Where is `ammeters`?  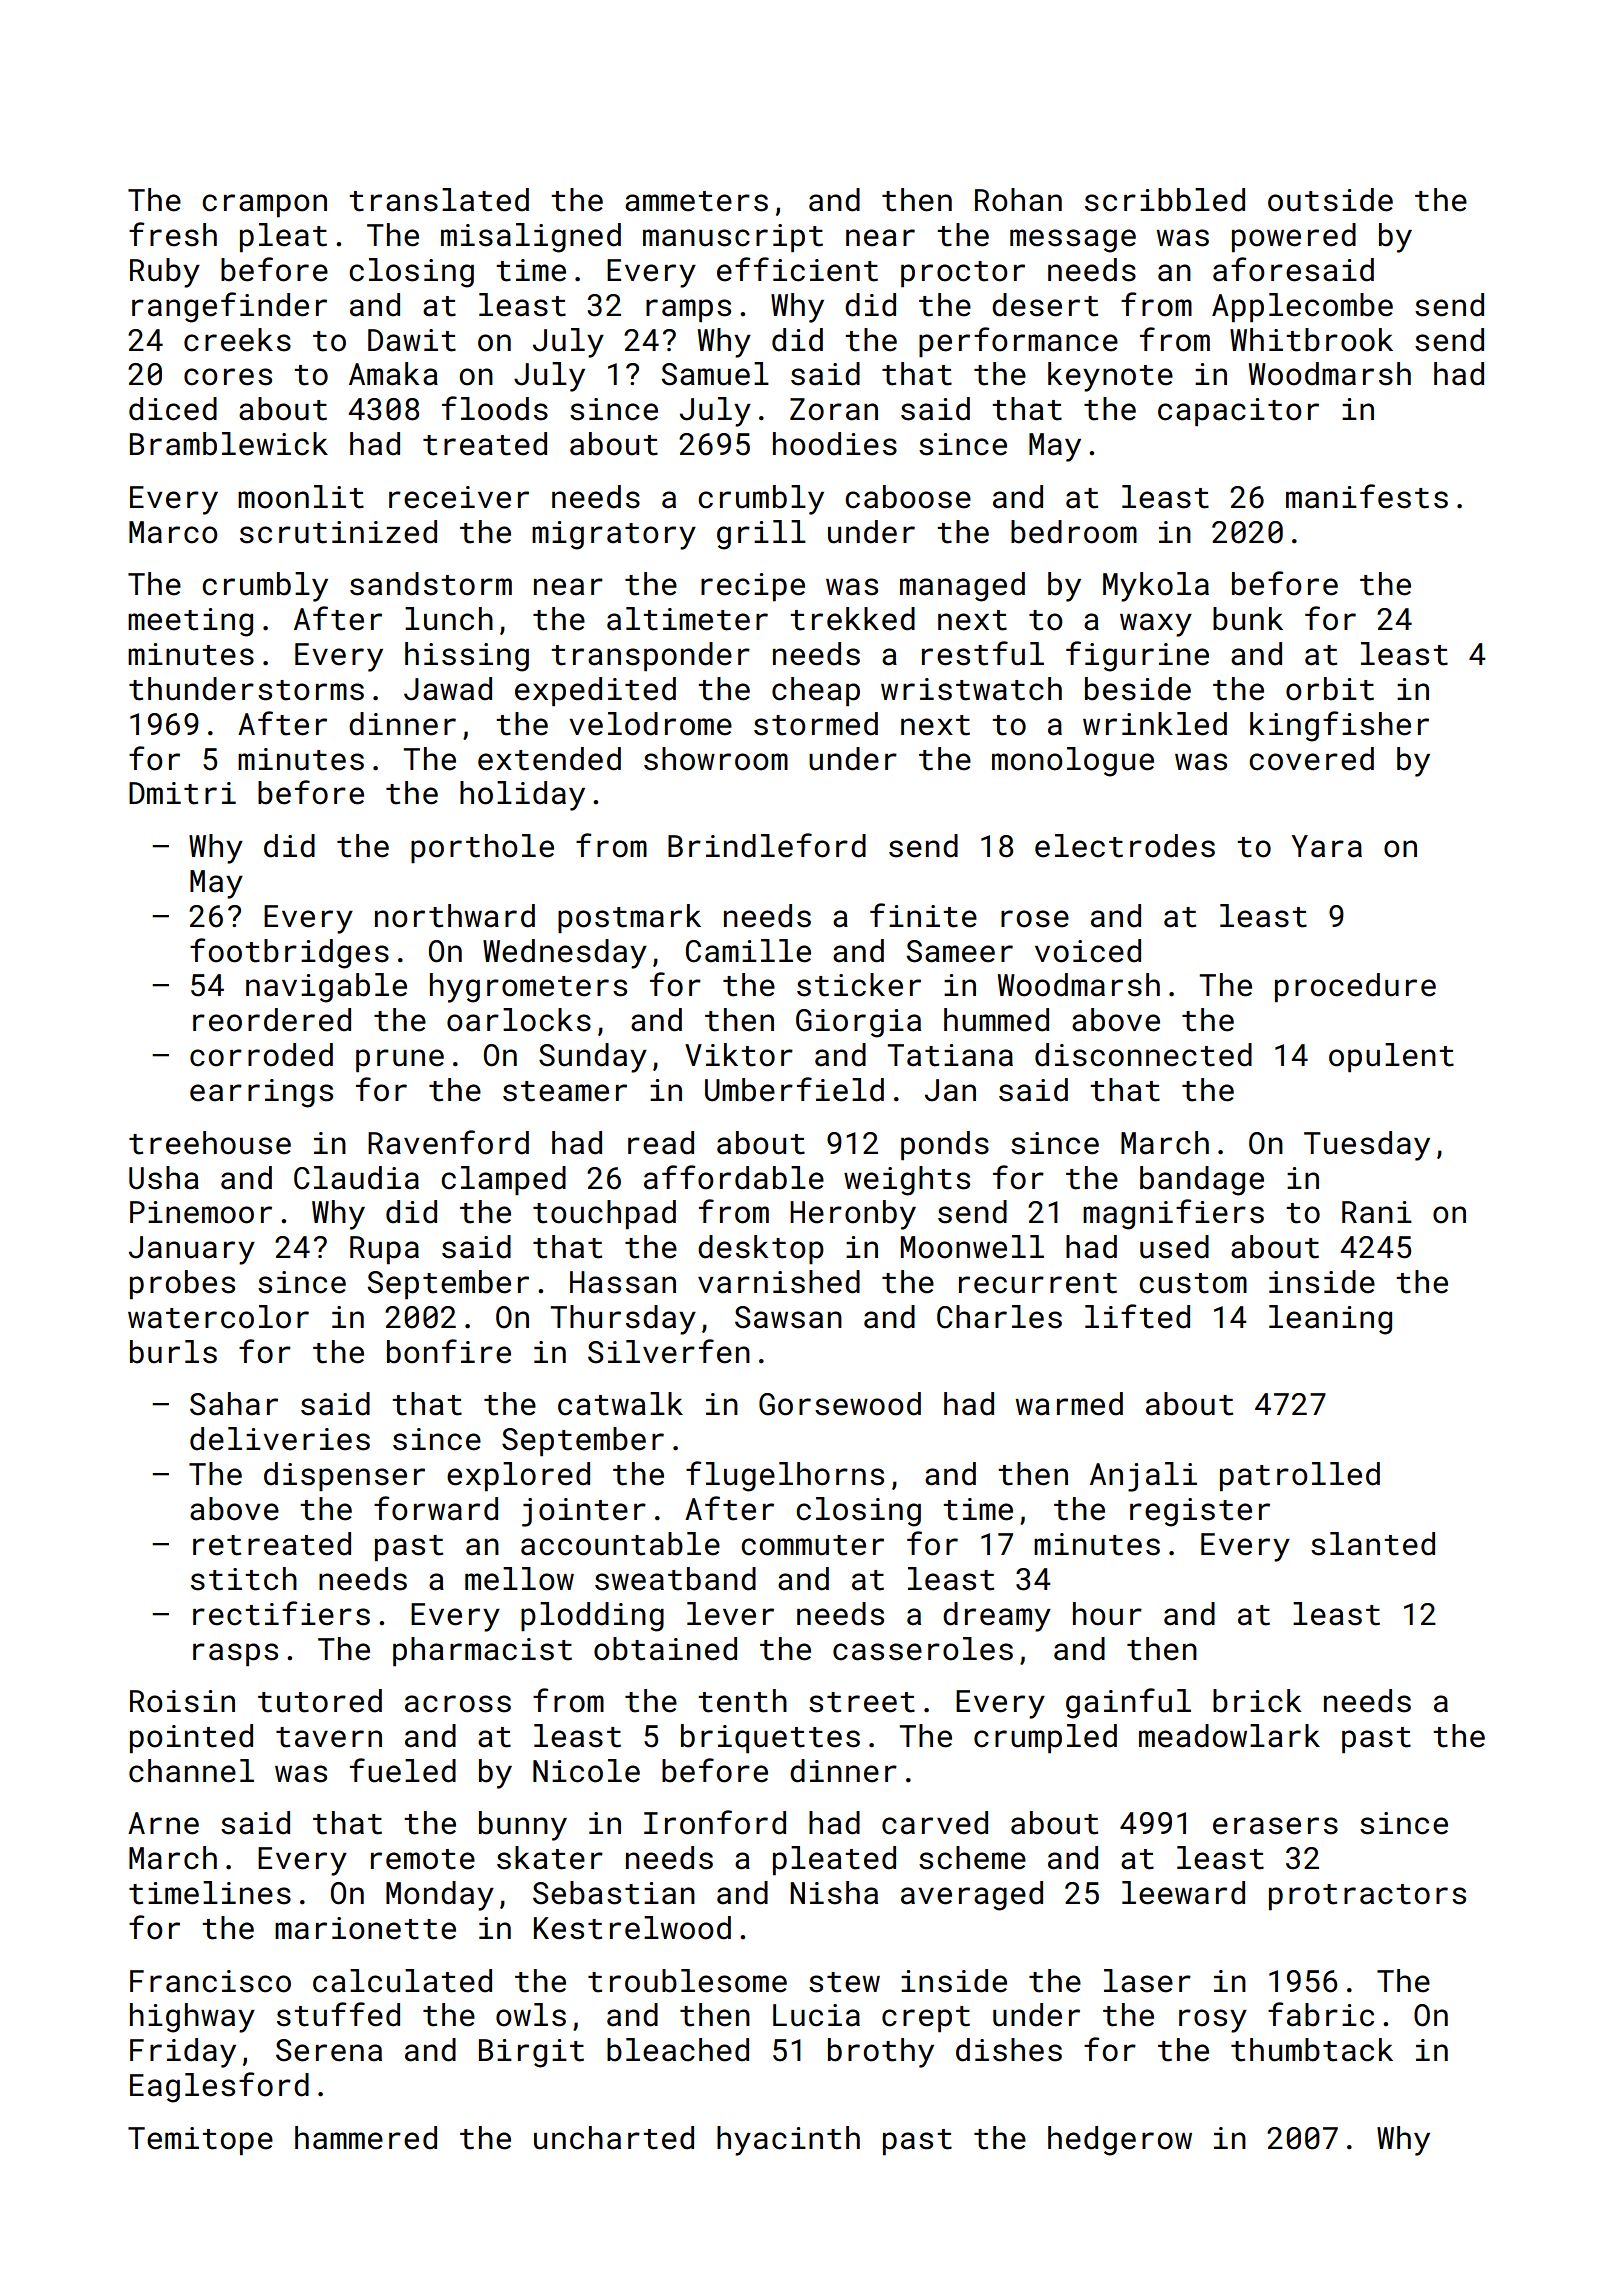
ammeters is located at coordinates (696, 201).
